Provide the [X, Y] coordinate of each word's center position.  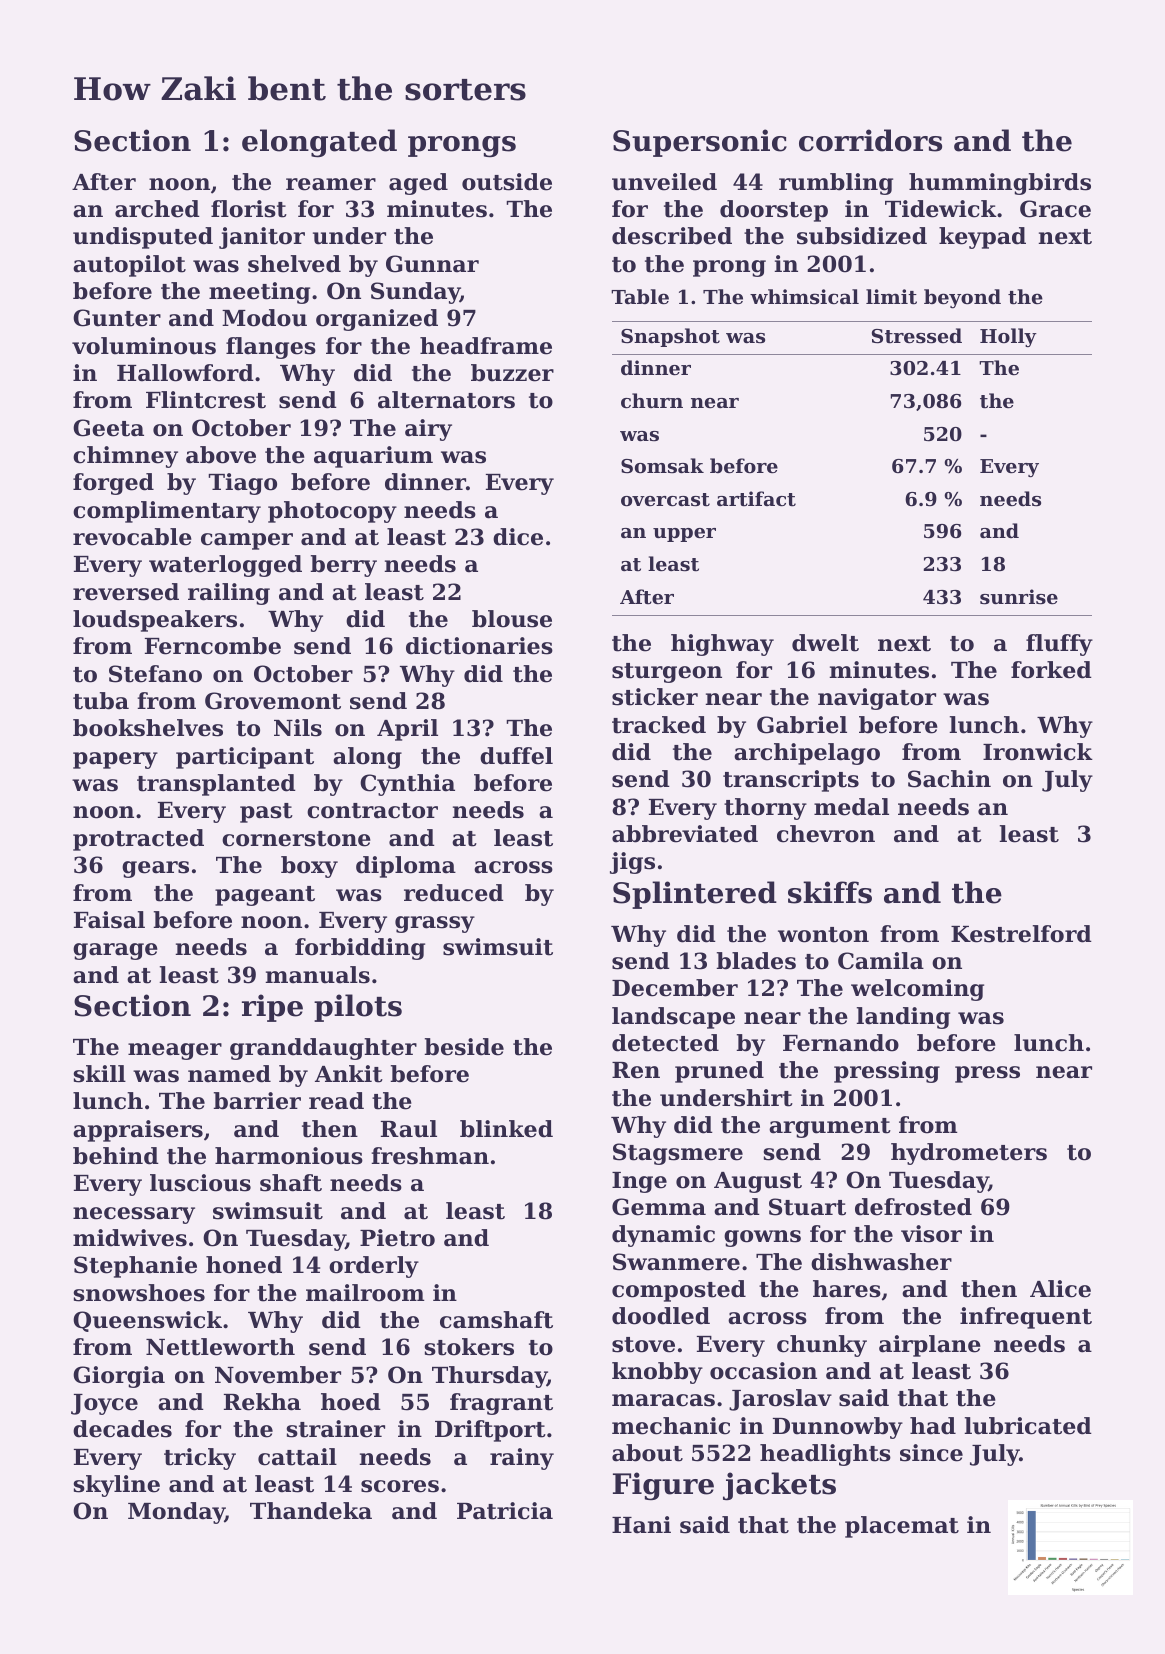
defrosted [913, 1207]
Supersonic [700, 143]
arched [157, 209]
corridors [870, 140]
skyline [116, 1486]
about [647, 1453]
